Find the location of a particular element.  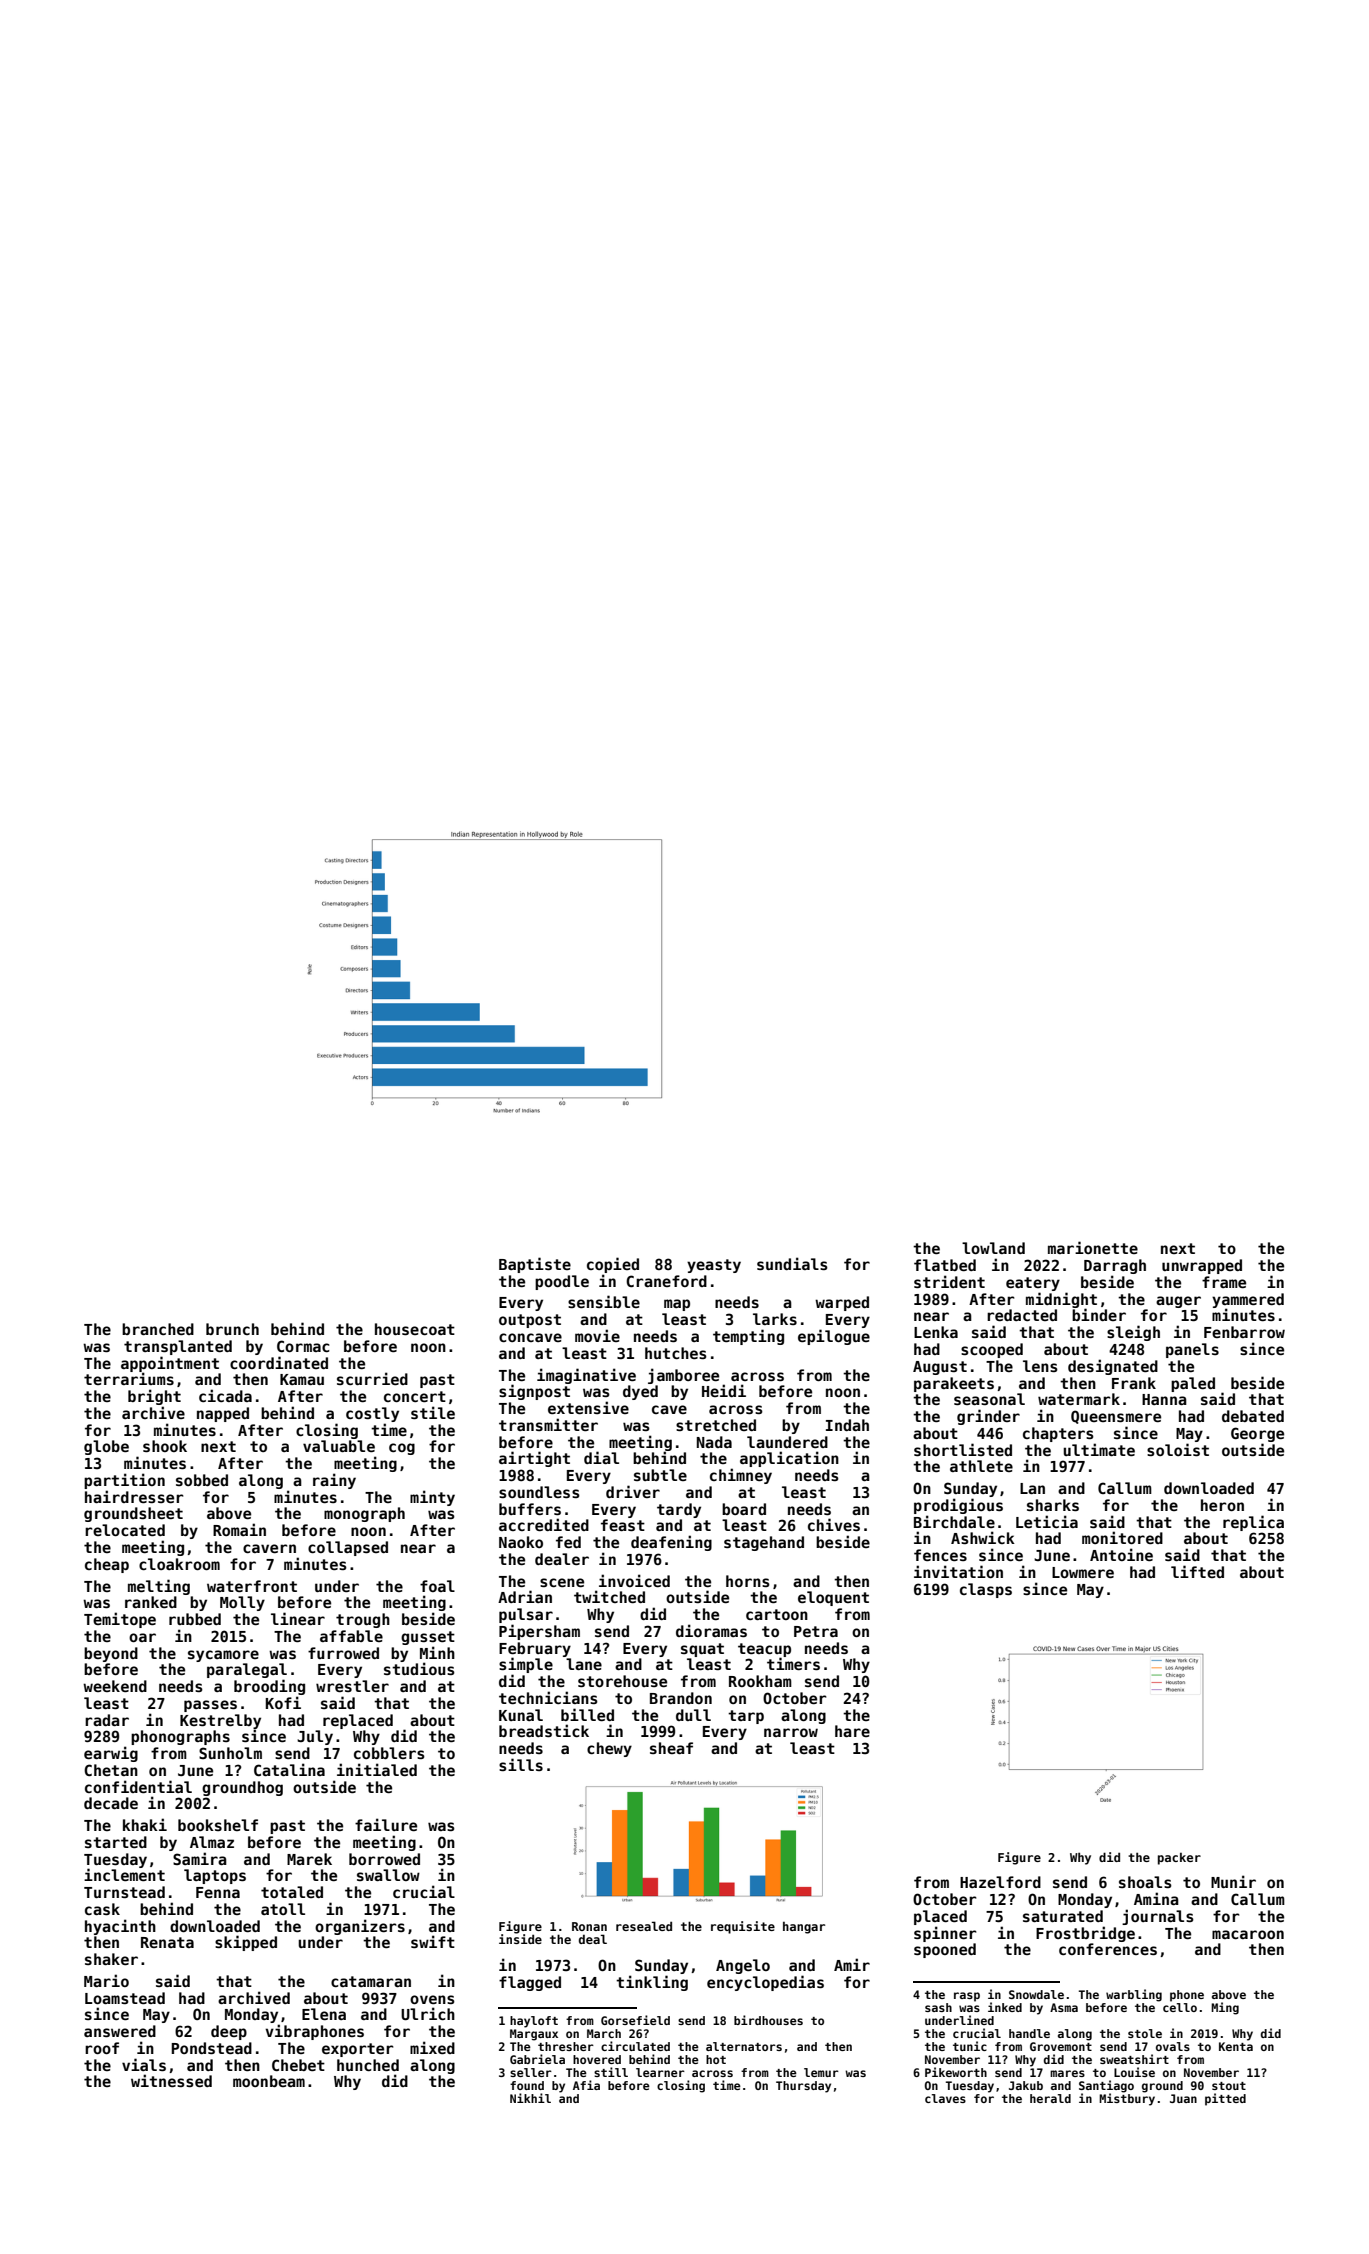

radar is located at coordinates (107, 1720).
